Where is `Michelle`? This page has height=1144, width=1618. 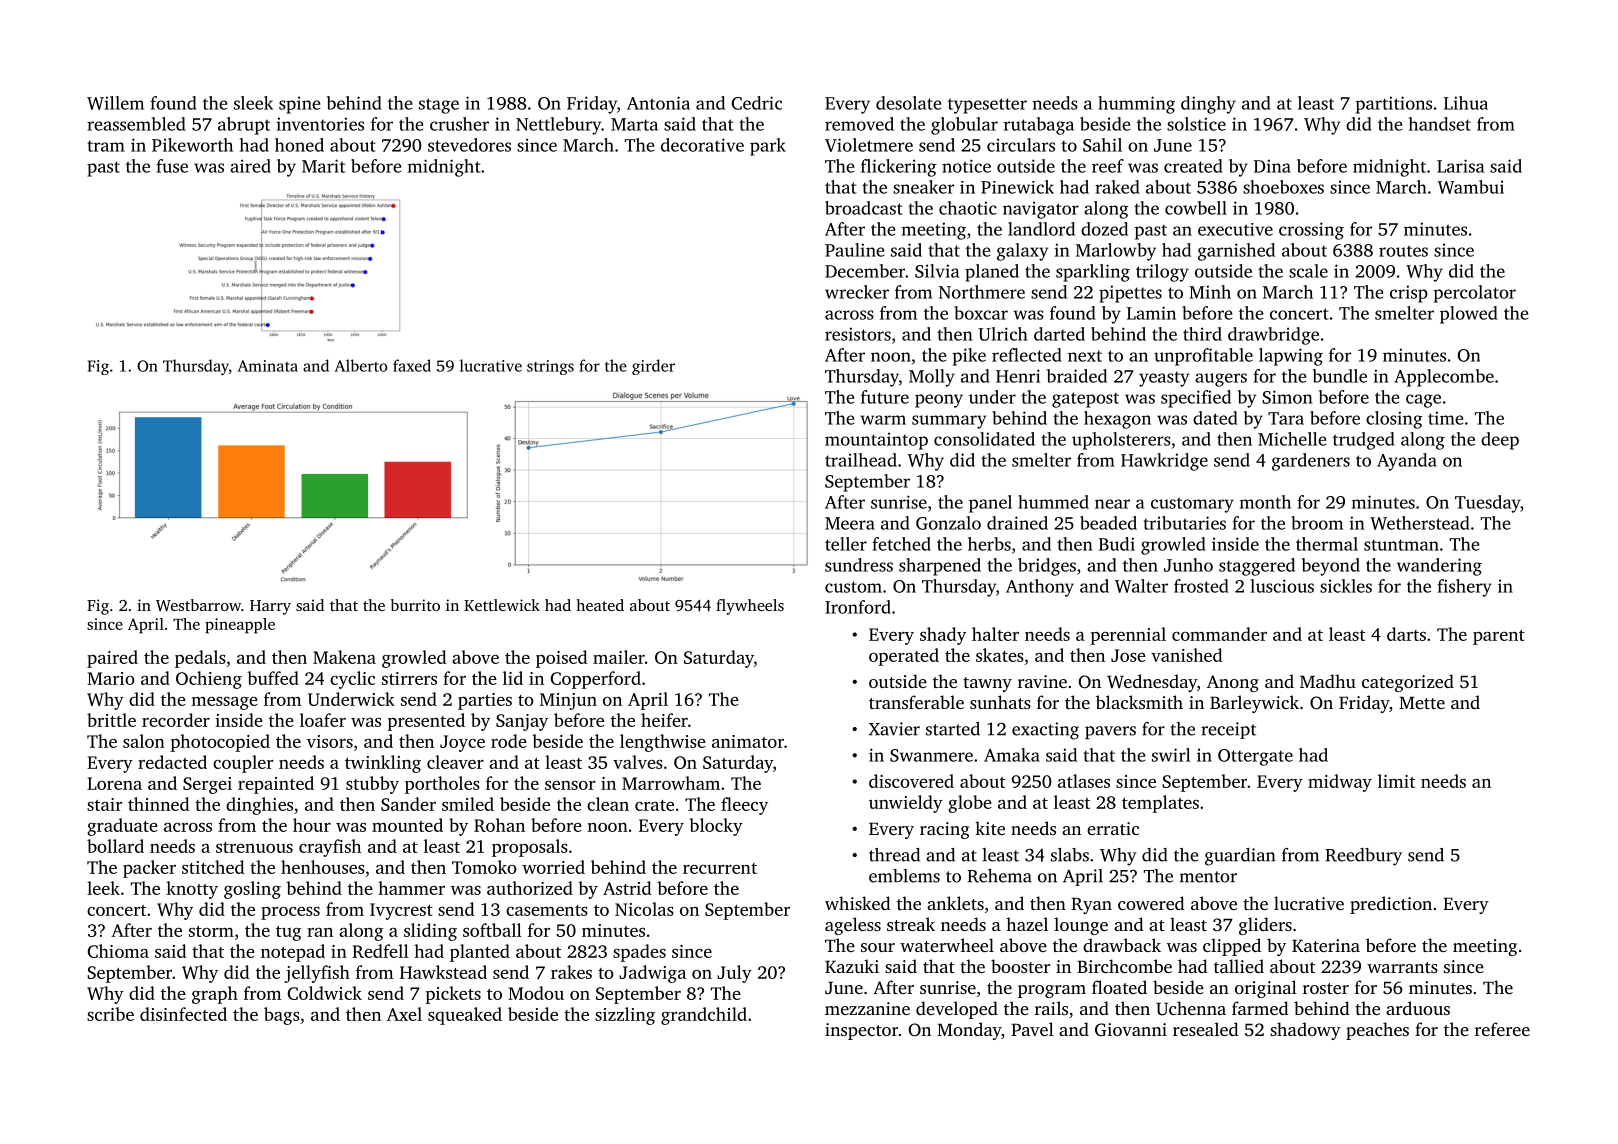 Michelle is located at coordinates (1292, 439).
